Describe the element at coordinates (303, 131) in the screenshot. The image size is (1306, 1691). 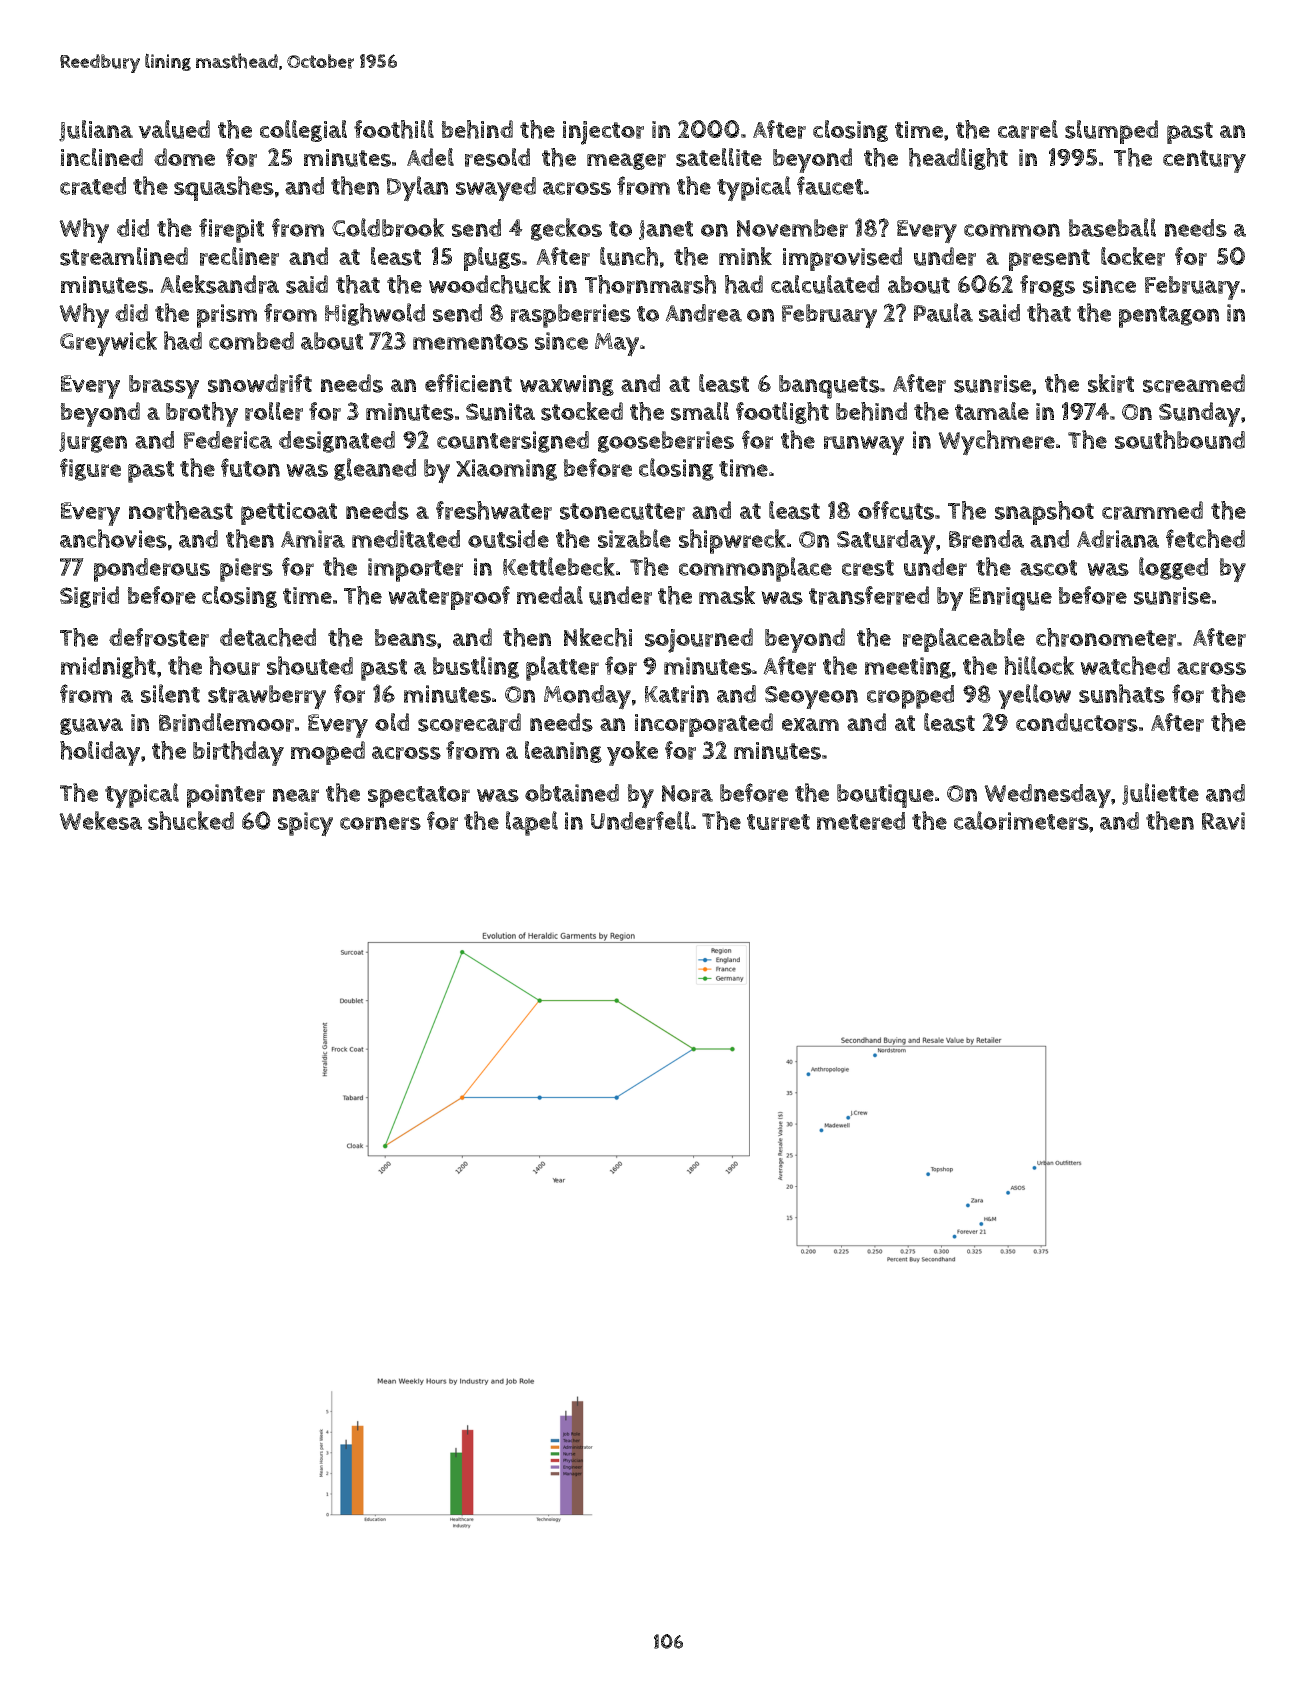
I see `collegial` at that location.
